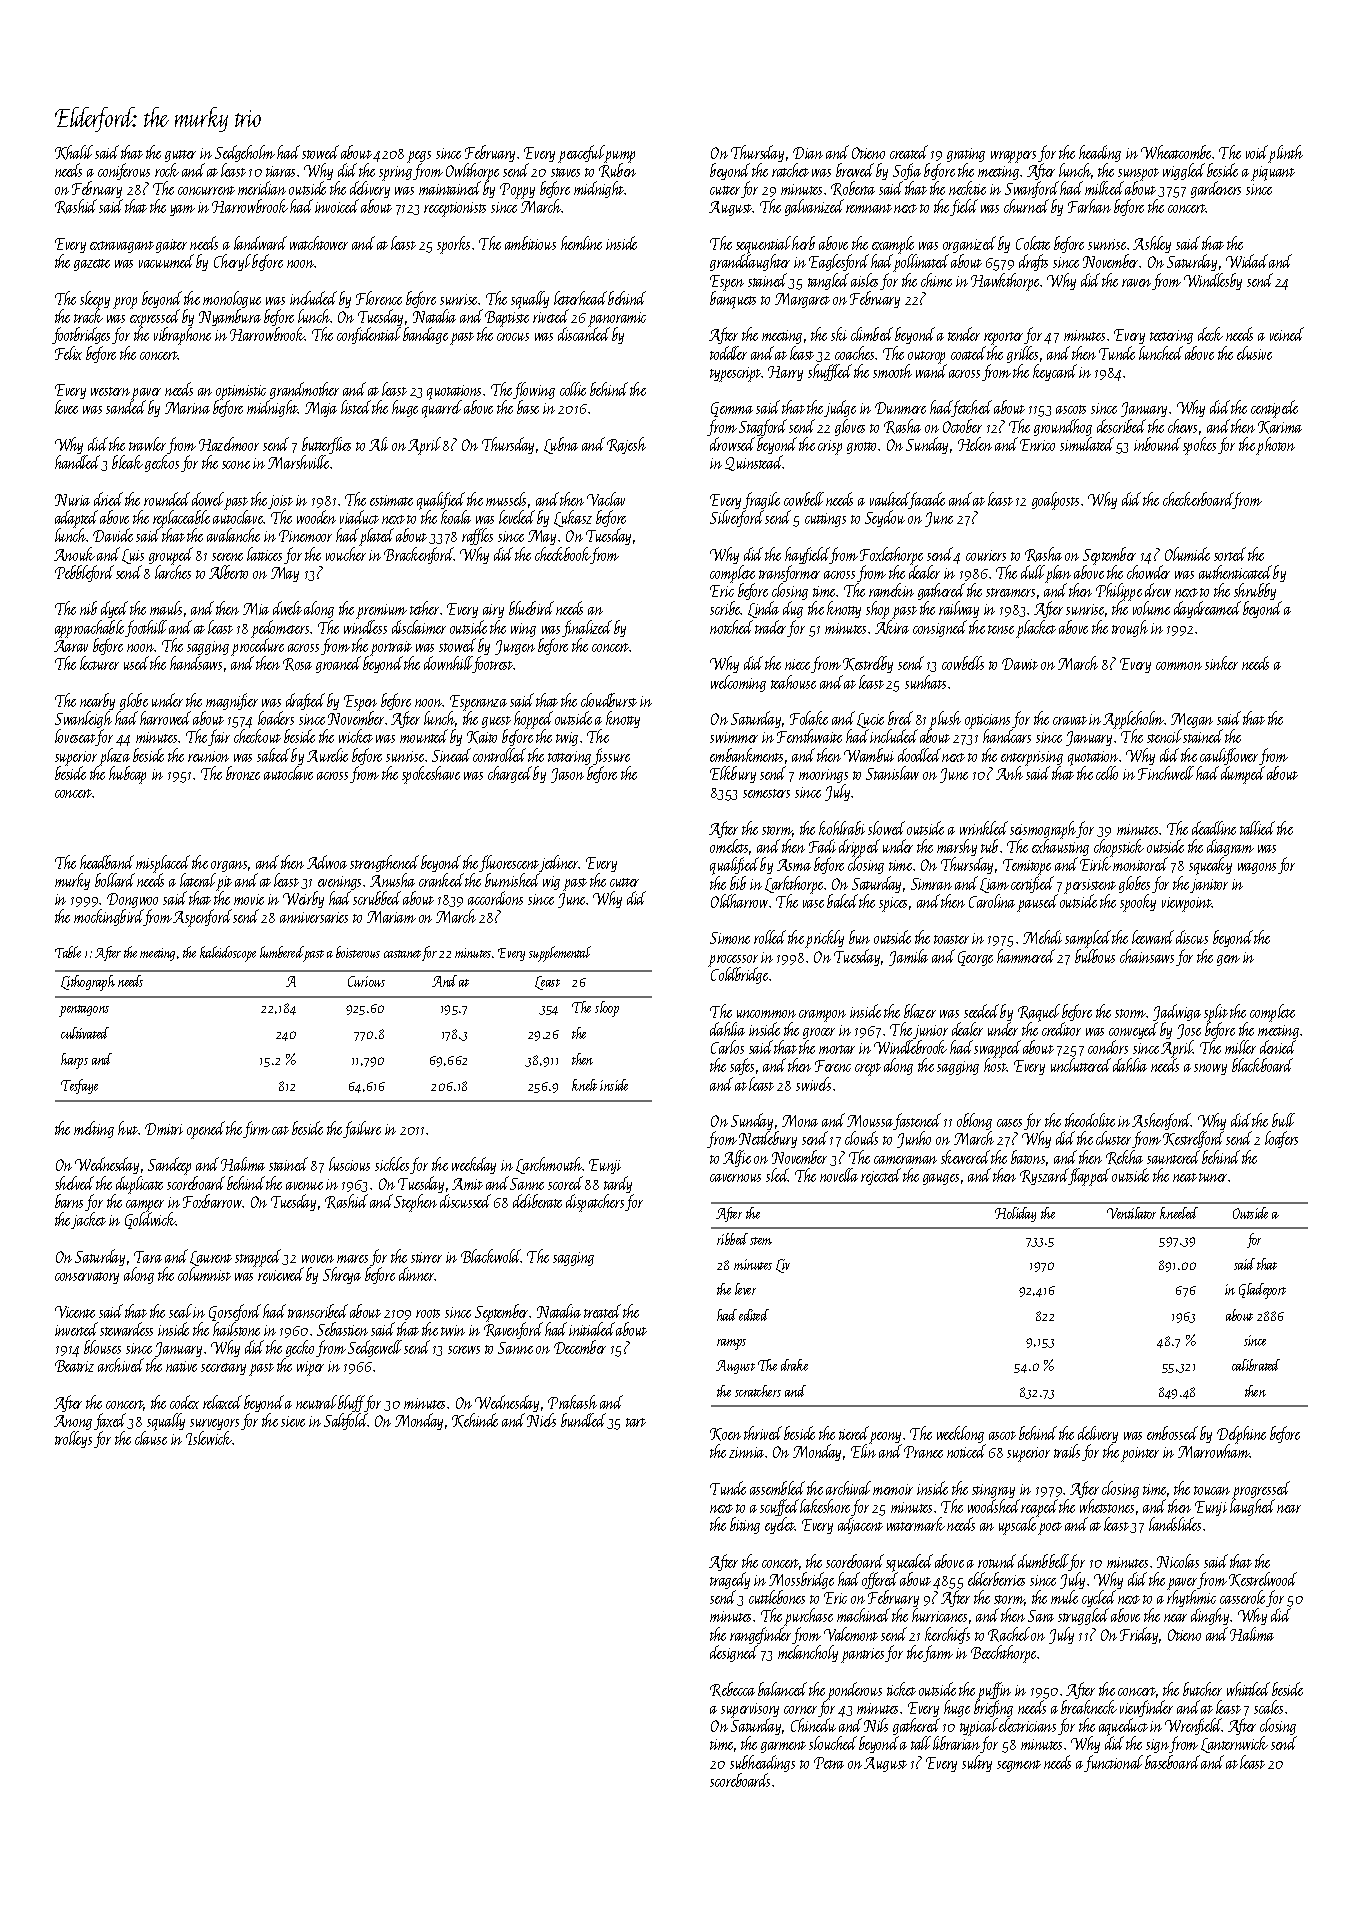  I want to click on clause, so click(151, 1438).
